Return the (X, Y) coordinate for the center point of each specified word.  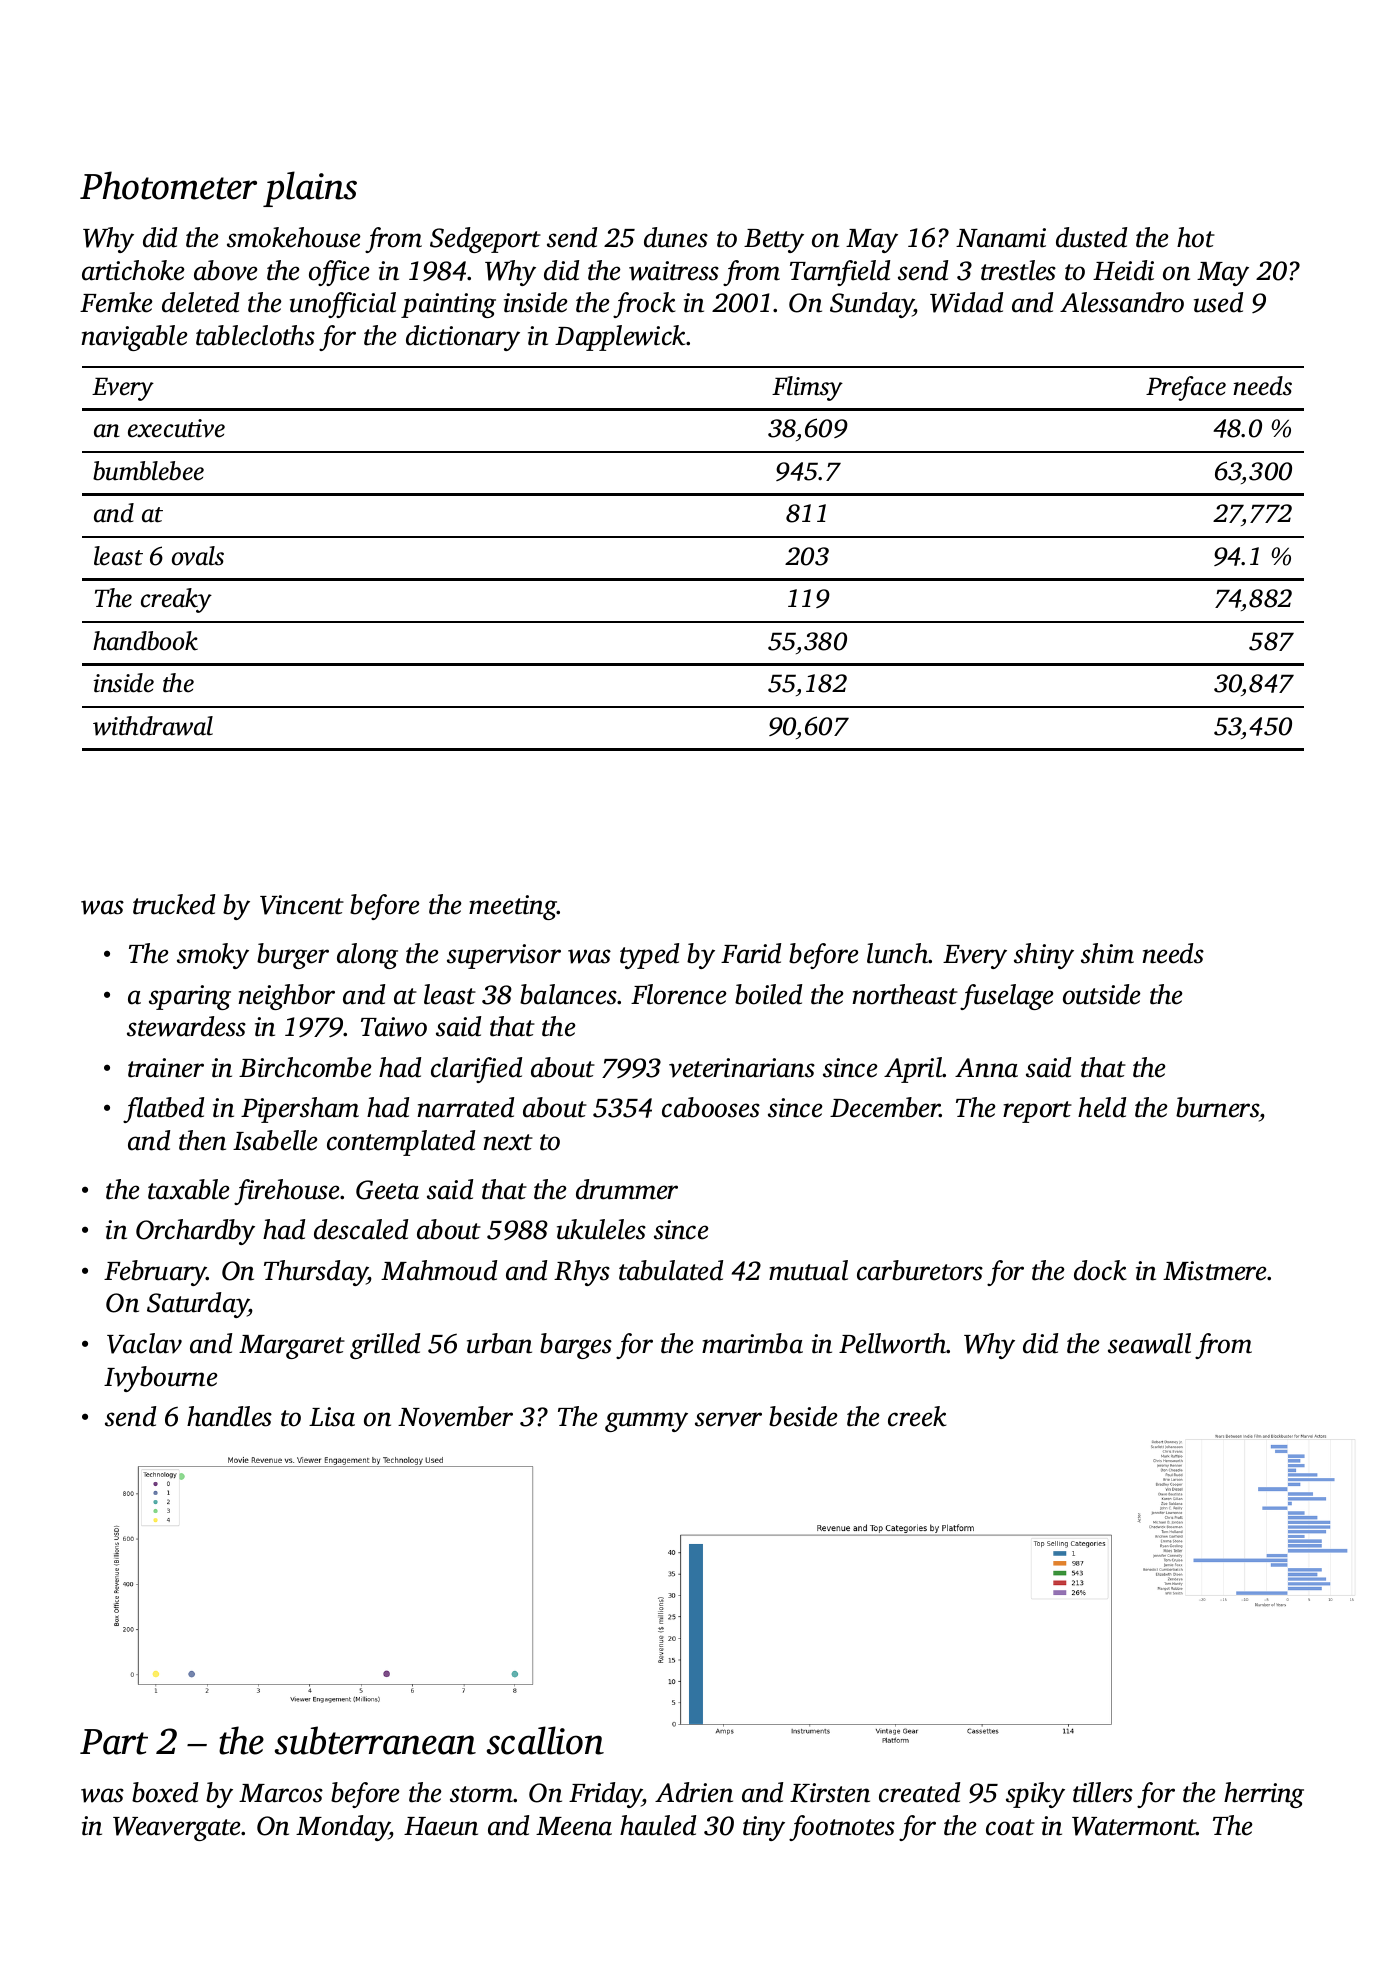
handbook (145, 641)
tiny (764, 1828)
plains (310, 189)
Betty (774, 241)
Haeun (441, 1826)
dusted (1091, 237)
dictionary (463, 338)
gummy (646, 1422)
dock (1100, 1270)
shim (1107, 953)
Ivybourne (161, 1379)
